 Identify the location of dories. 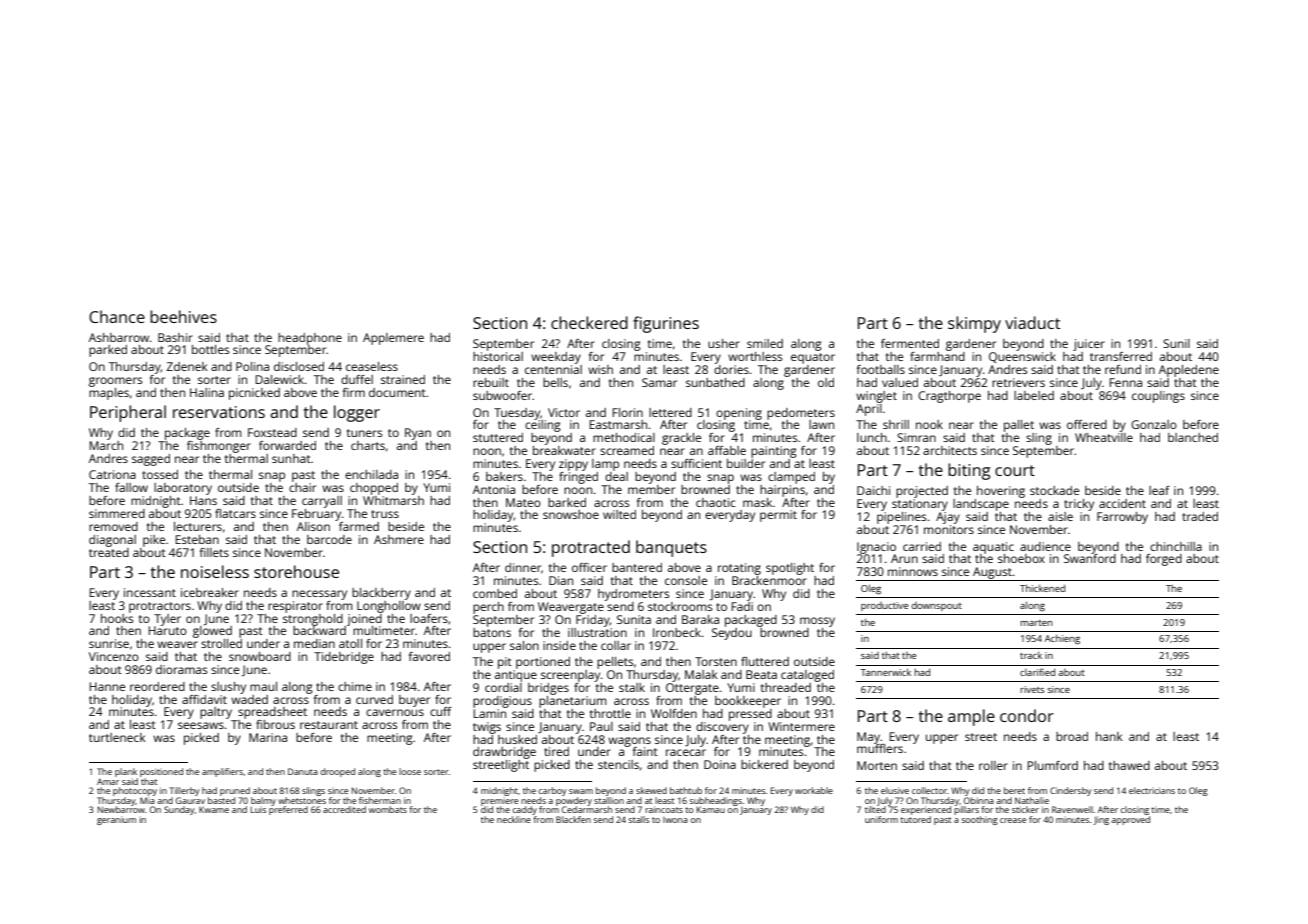
(731, 369).
